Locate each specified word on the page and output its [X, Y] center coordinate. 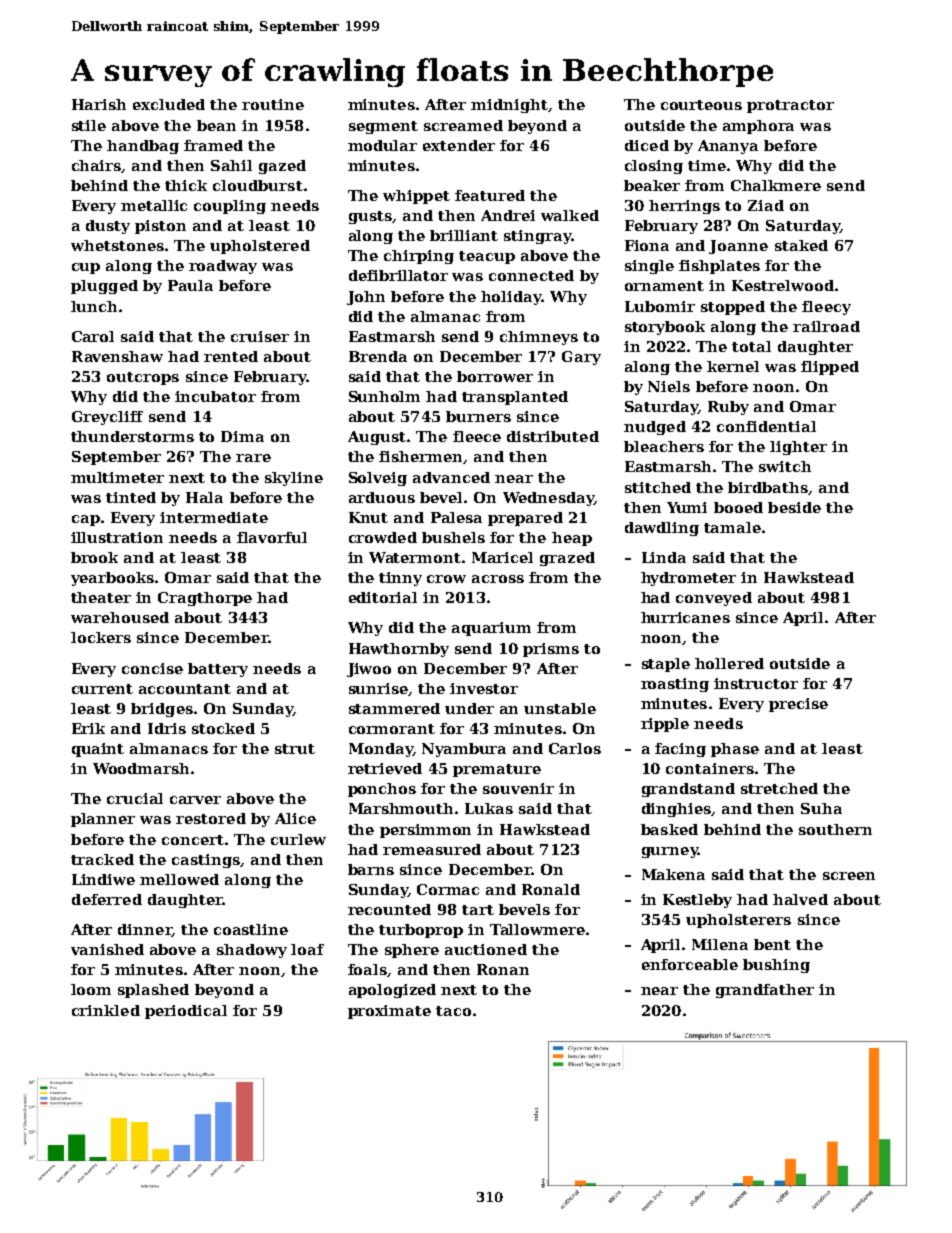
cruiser [260, 336]
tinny [400, 579]
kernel [733, 366]
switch [785, 466]
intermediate [214, 517]
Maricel [502, 557]
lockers [101, 637]
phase [735, 750]
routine [273, 104]
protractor [790, 106]
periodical [186, 1012]
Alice [295, 818]
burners [478, 416]
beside [794, 507]
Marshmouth [401, 808]
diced [647, 145]
